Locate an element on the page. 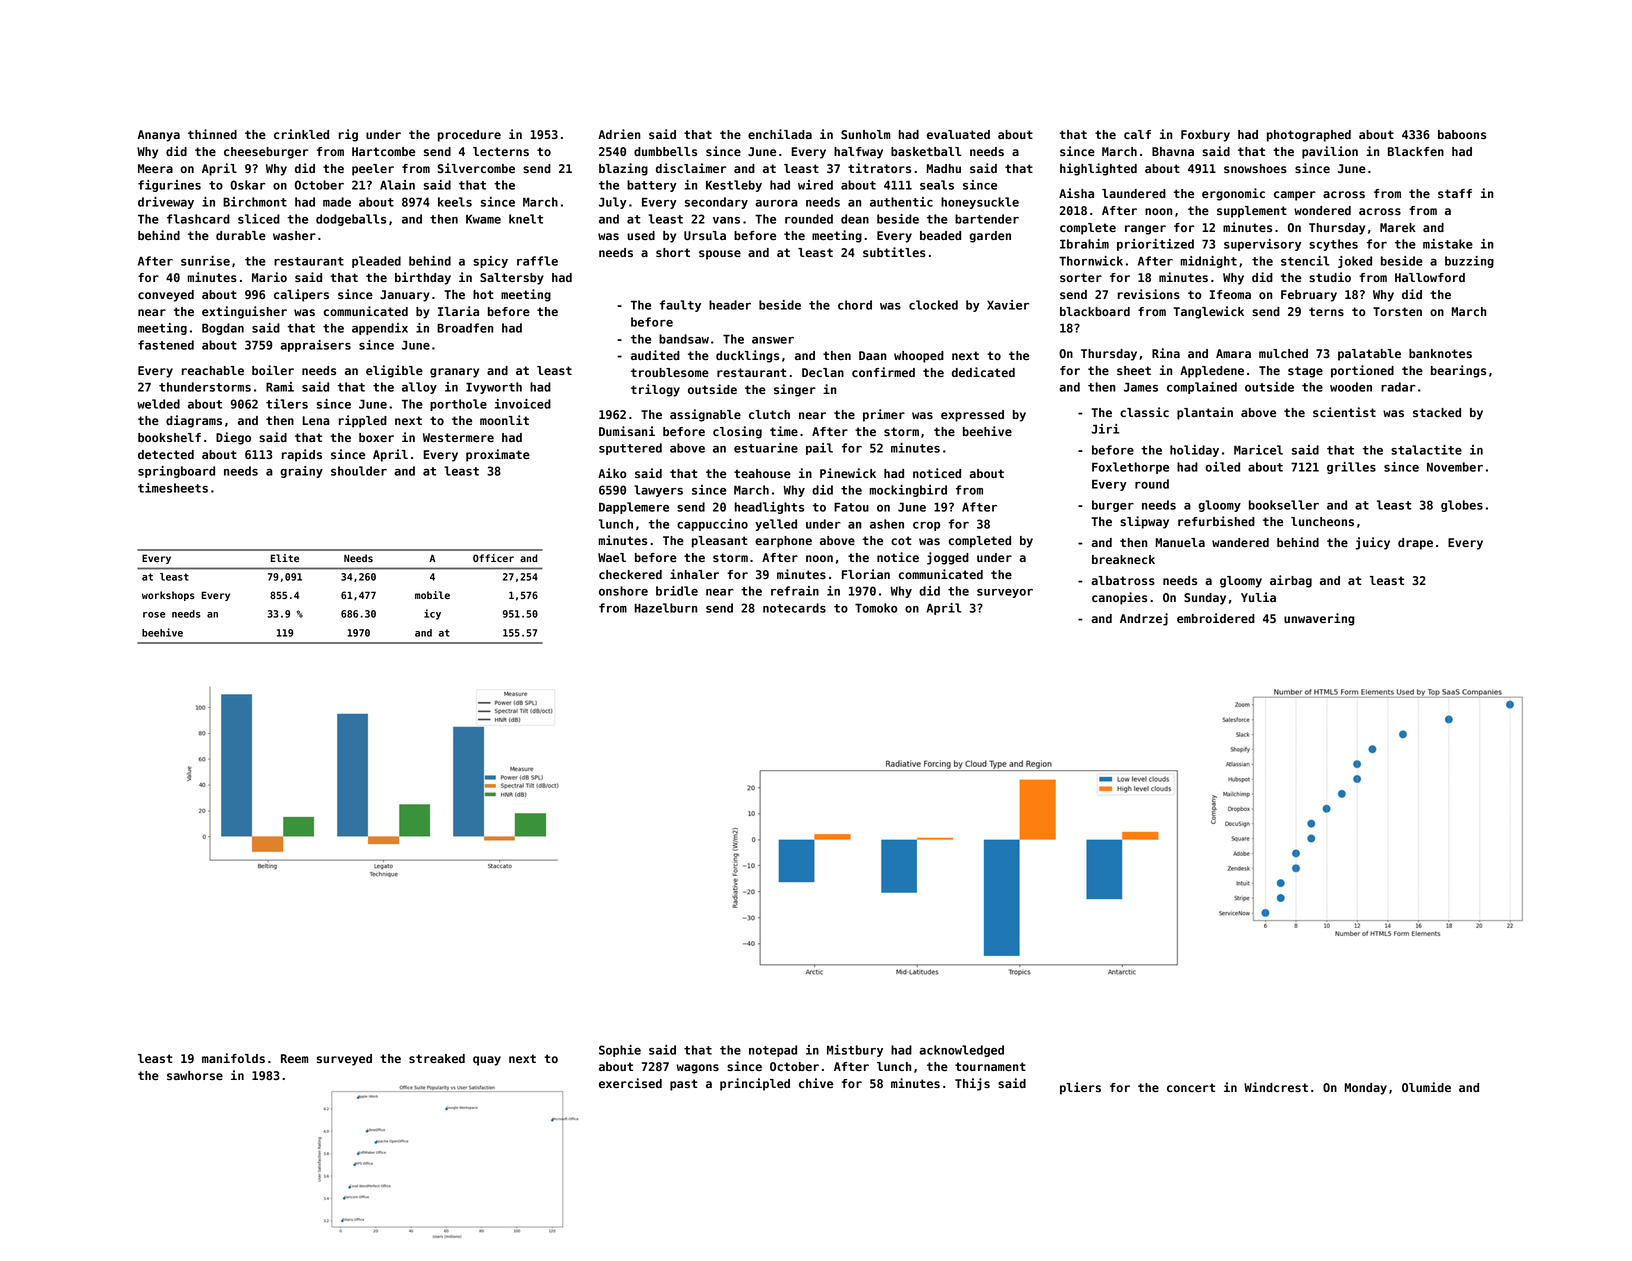  Mistbury is located at coordinates (855, 1051).
